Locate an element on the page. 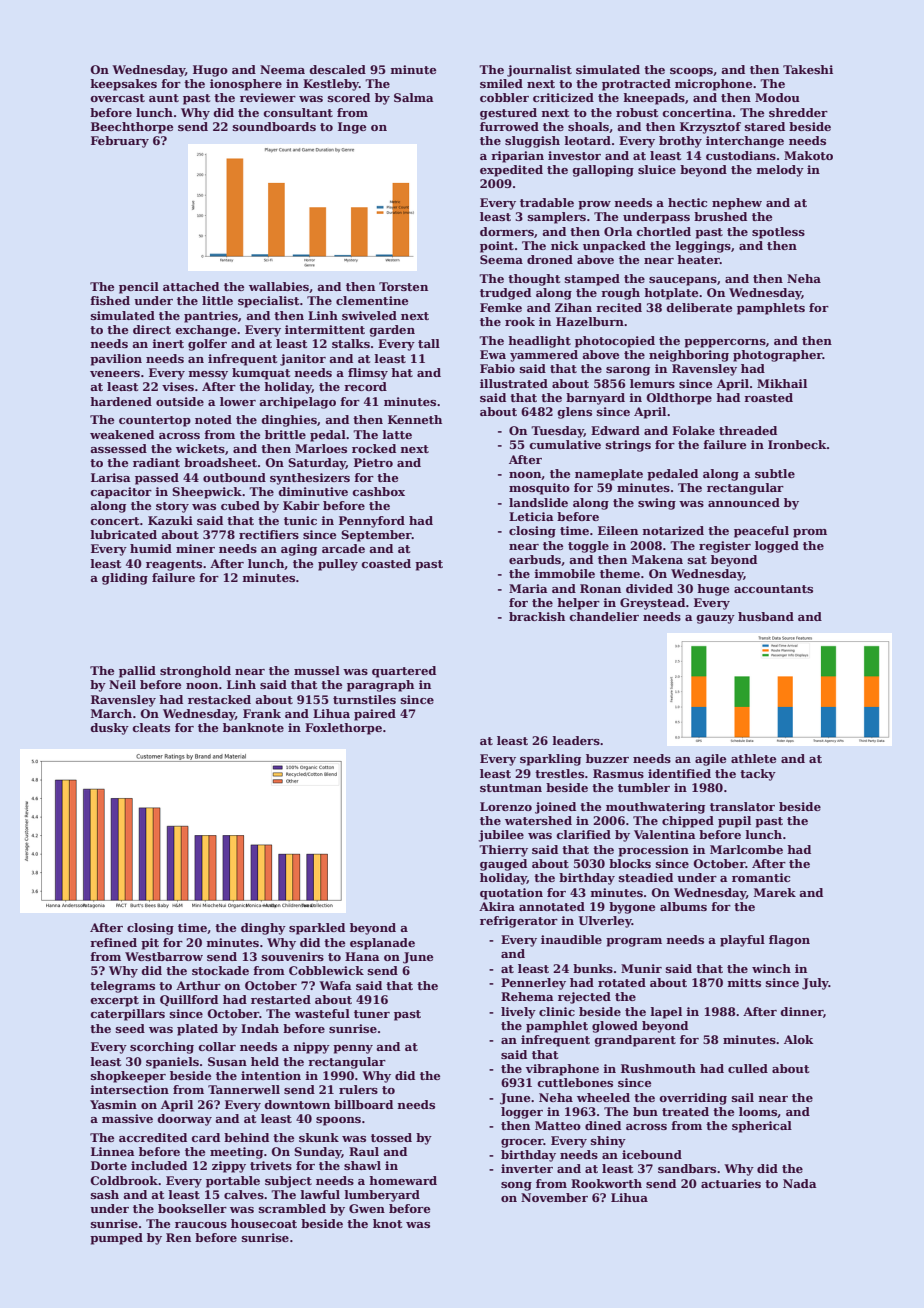  latte is located at coordinates (397, 434).
